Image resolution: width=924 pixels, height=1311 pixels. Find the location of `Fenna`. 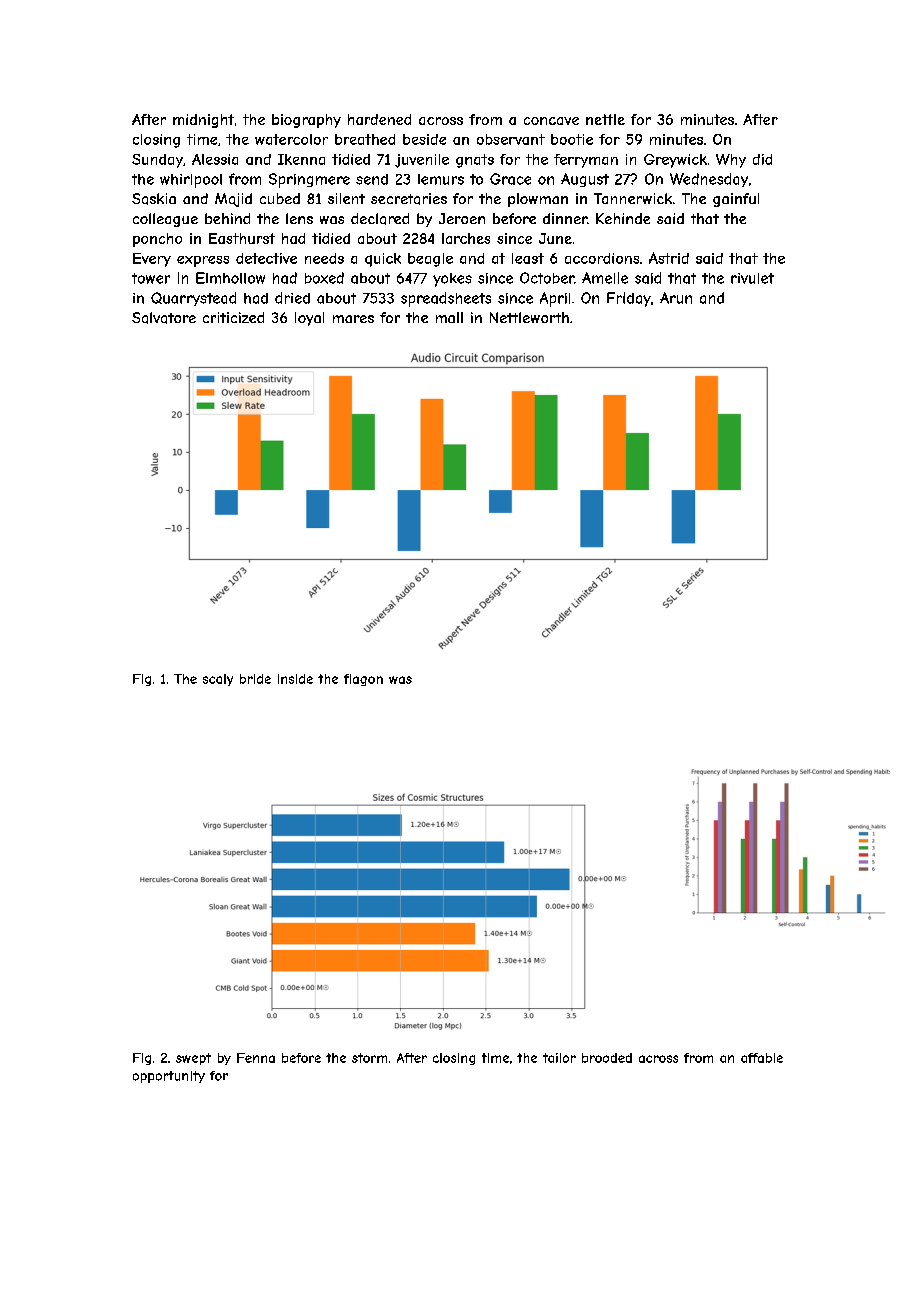

Fenna is located at coordinates (256, 1058).
